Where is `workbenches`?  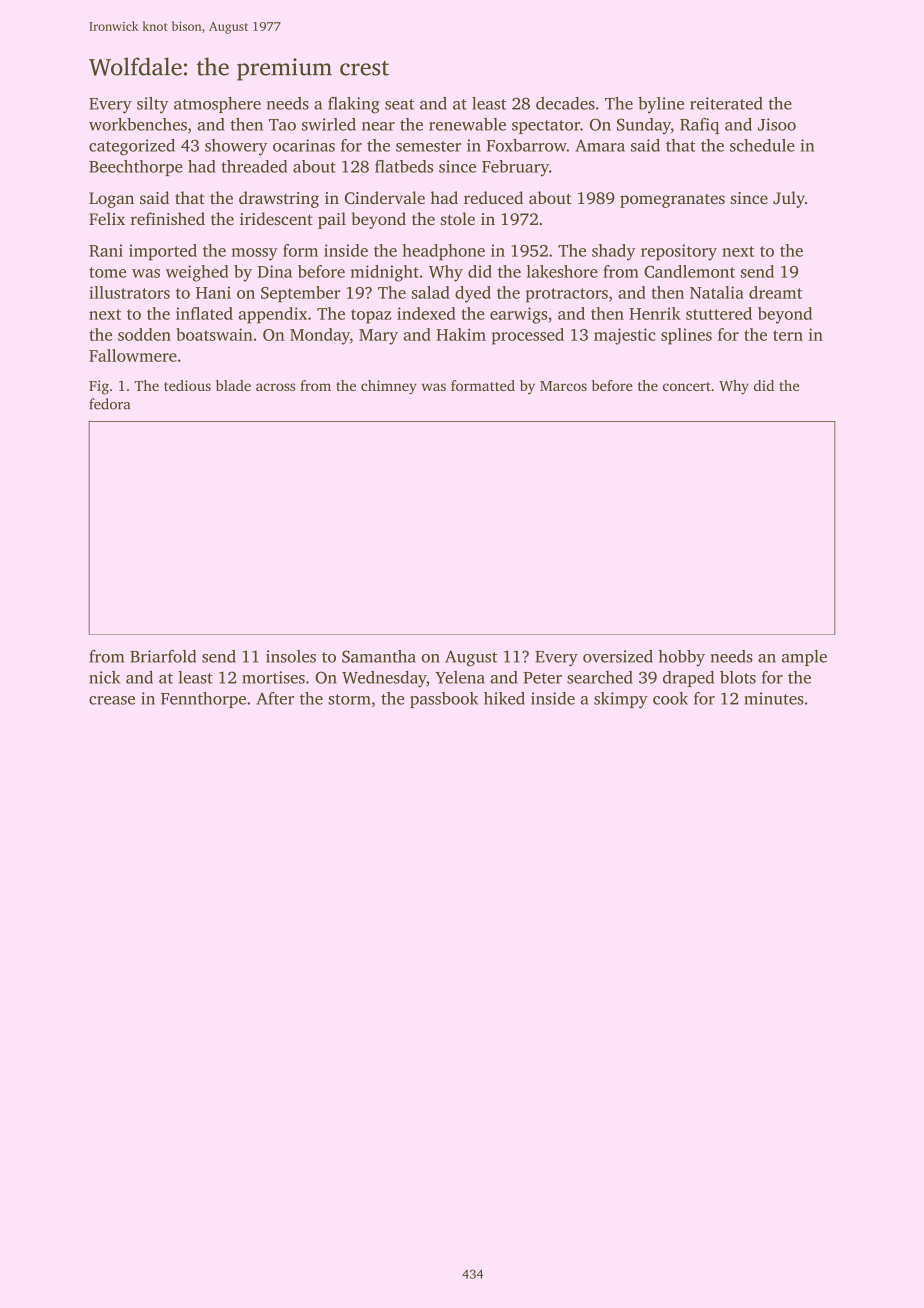
workbenches is located at coordinates (138, 124).
